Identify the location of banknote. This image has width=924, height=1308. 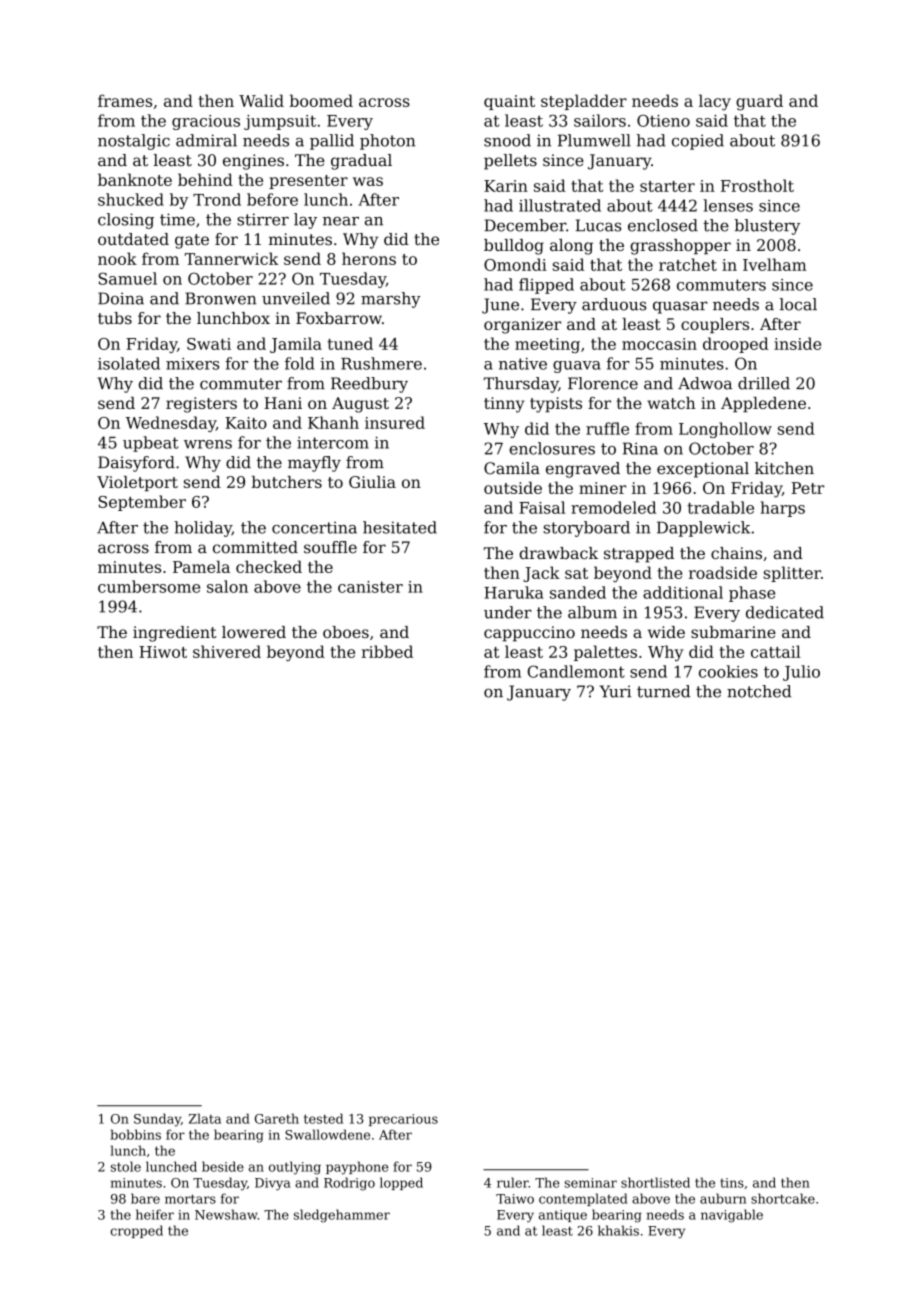
(135, 179).
